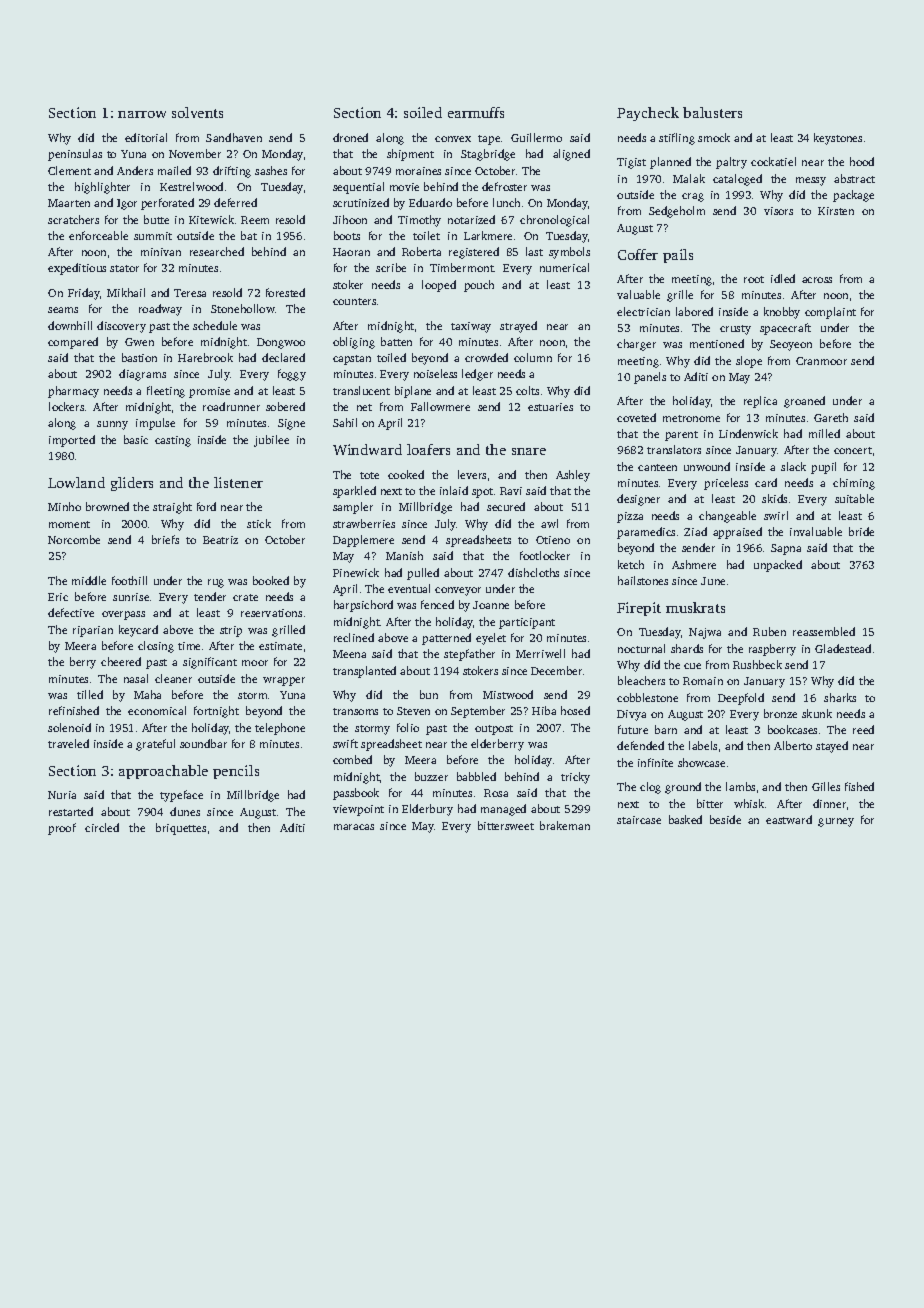 Image resolution: width=924 pixels, height=1308 pixels. Describe the element at coordinates (712, 112) in the screenshot. I see `balusters` at that location.
